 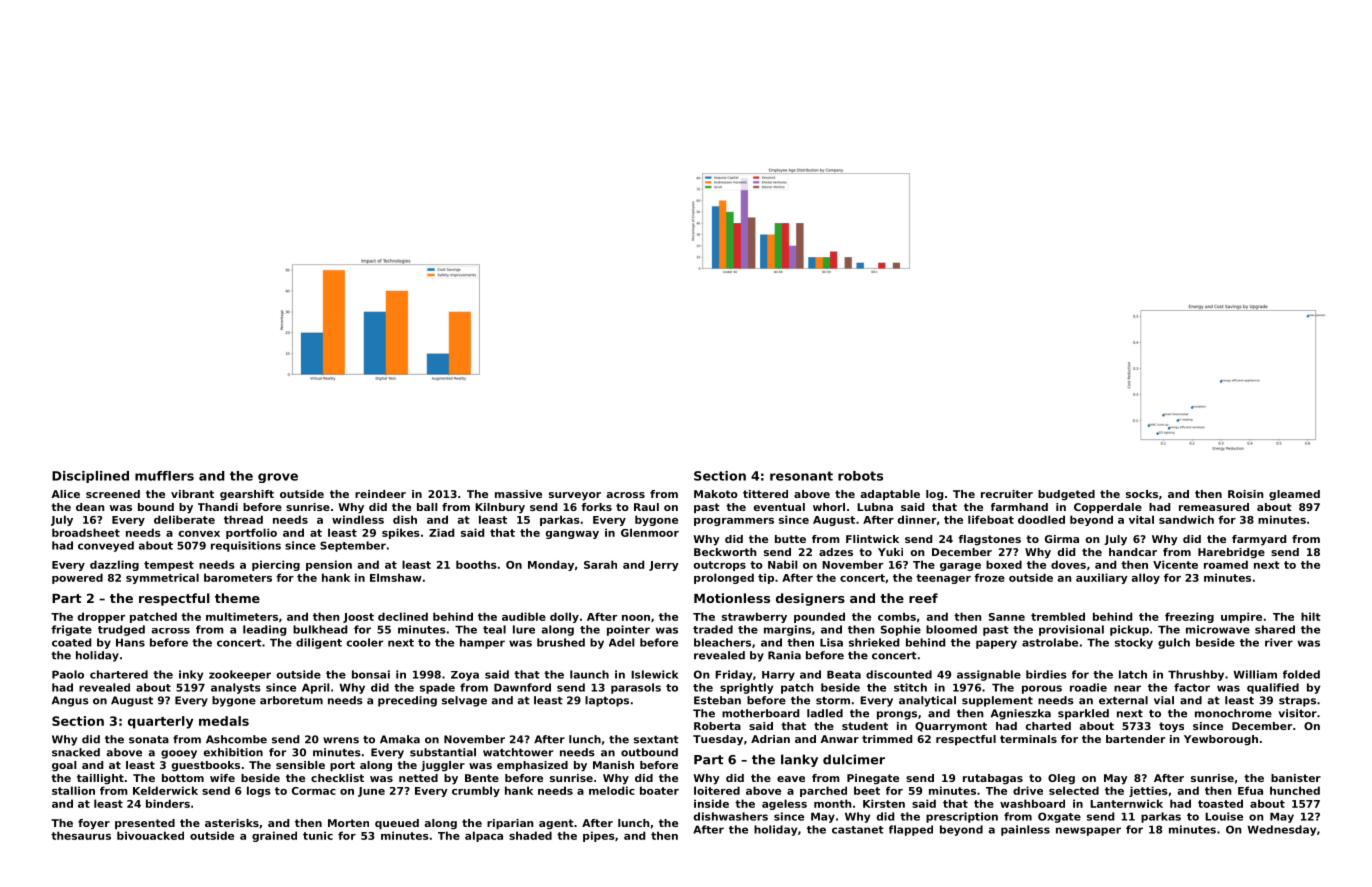 What do you see at coordinates (380, 494) in the screenshot?
I see `reindeer` at bounding box center [380, 494].
